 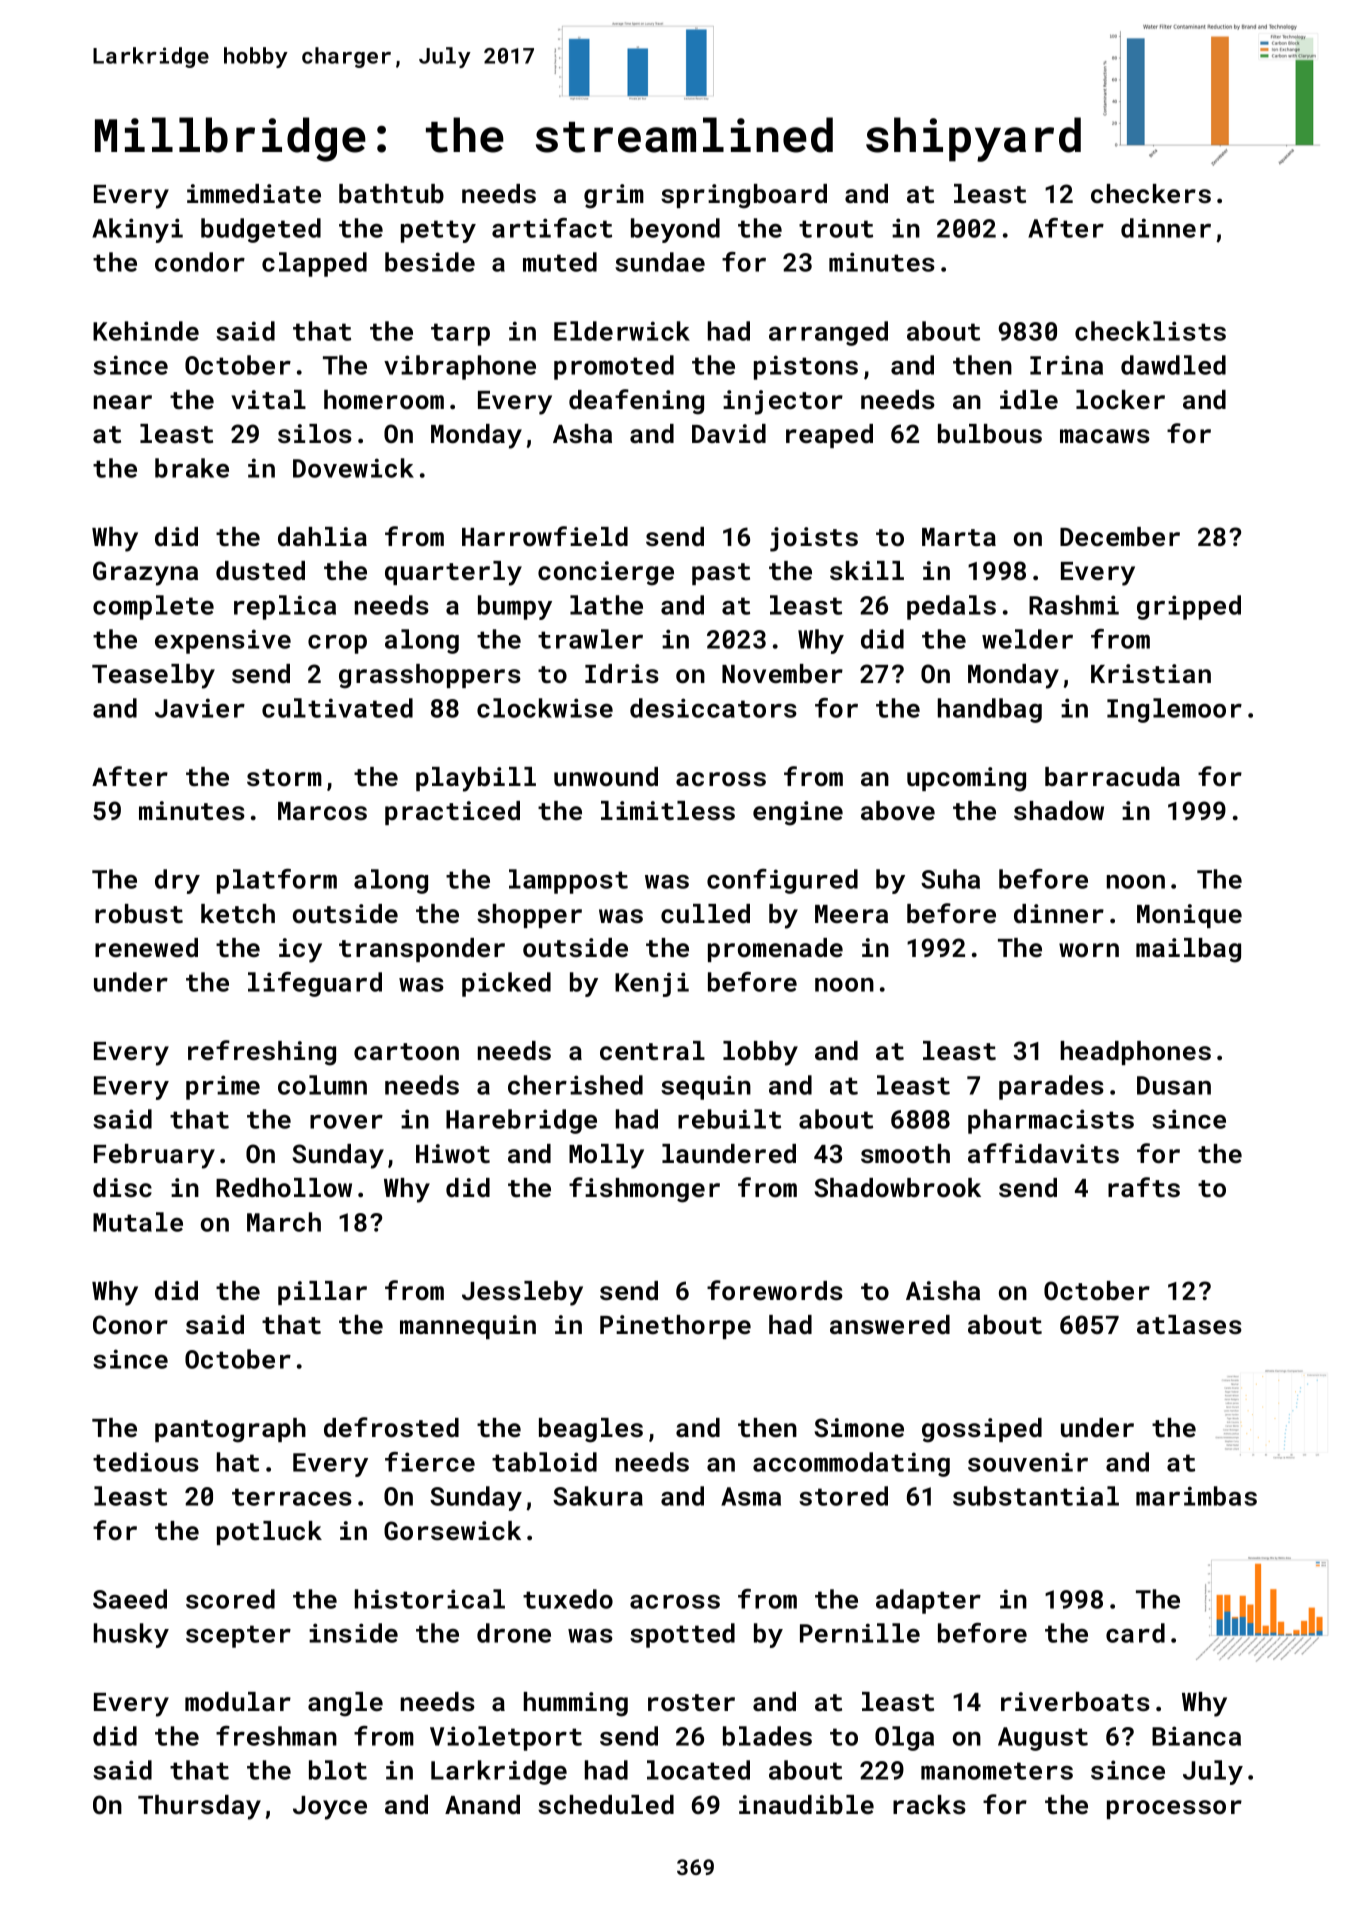 What do you see at coordinates (284, 1187) in the page?
I see `Redhollow` at bounding box center [284, 1187].
